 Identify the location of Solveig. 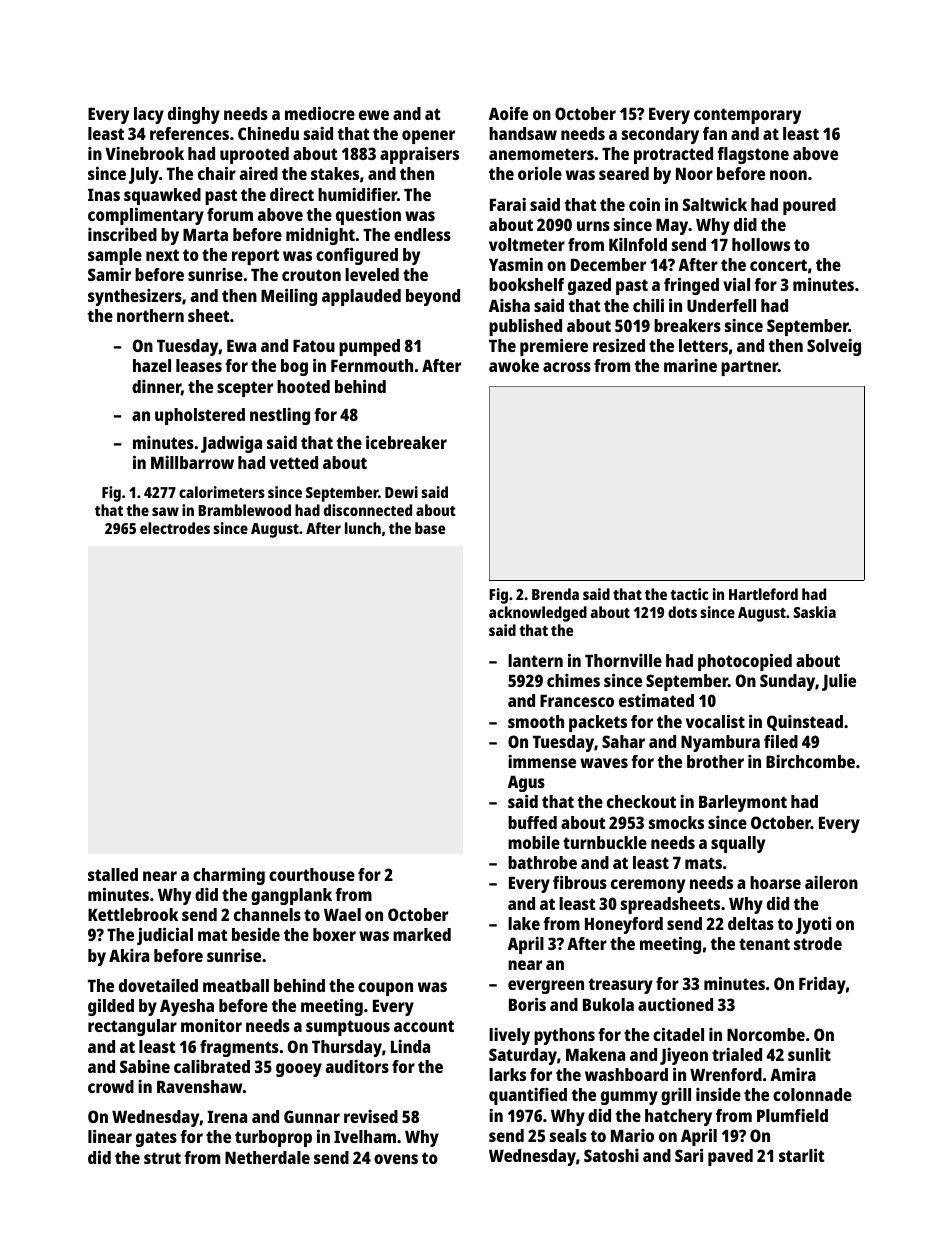
(834, 347).
